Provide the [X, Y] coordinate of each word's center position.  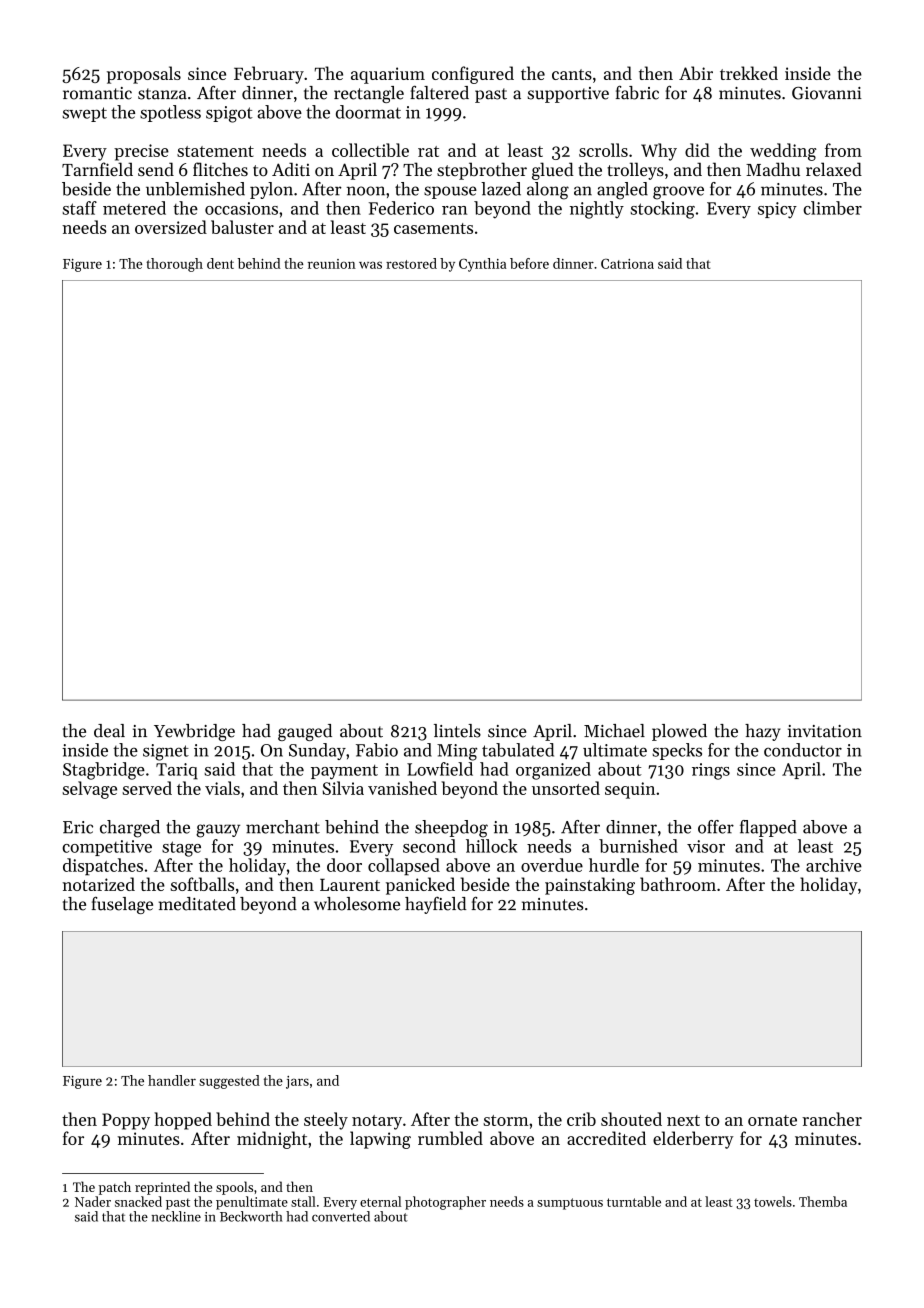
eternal [380, 1201]
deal [109, 731]
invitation [825, 731]
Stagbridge [104, 771]
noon [365, 191]
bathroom [678, 884]
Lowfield [440, 769]
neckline [176, 1216]
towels [773, 1201]
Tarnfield [97, 169]
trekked [749, 73]
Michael [614, 731]
